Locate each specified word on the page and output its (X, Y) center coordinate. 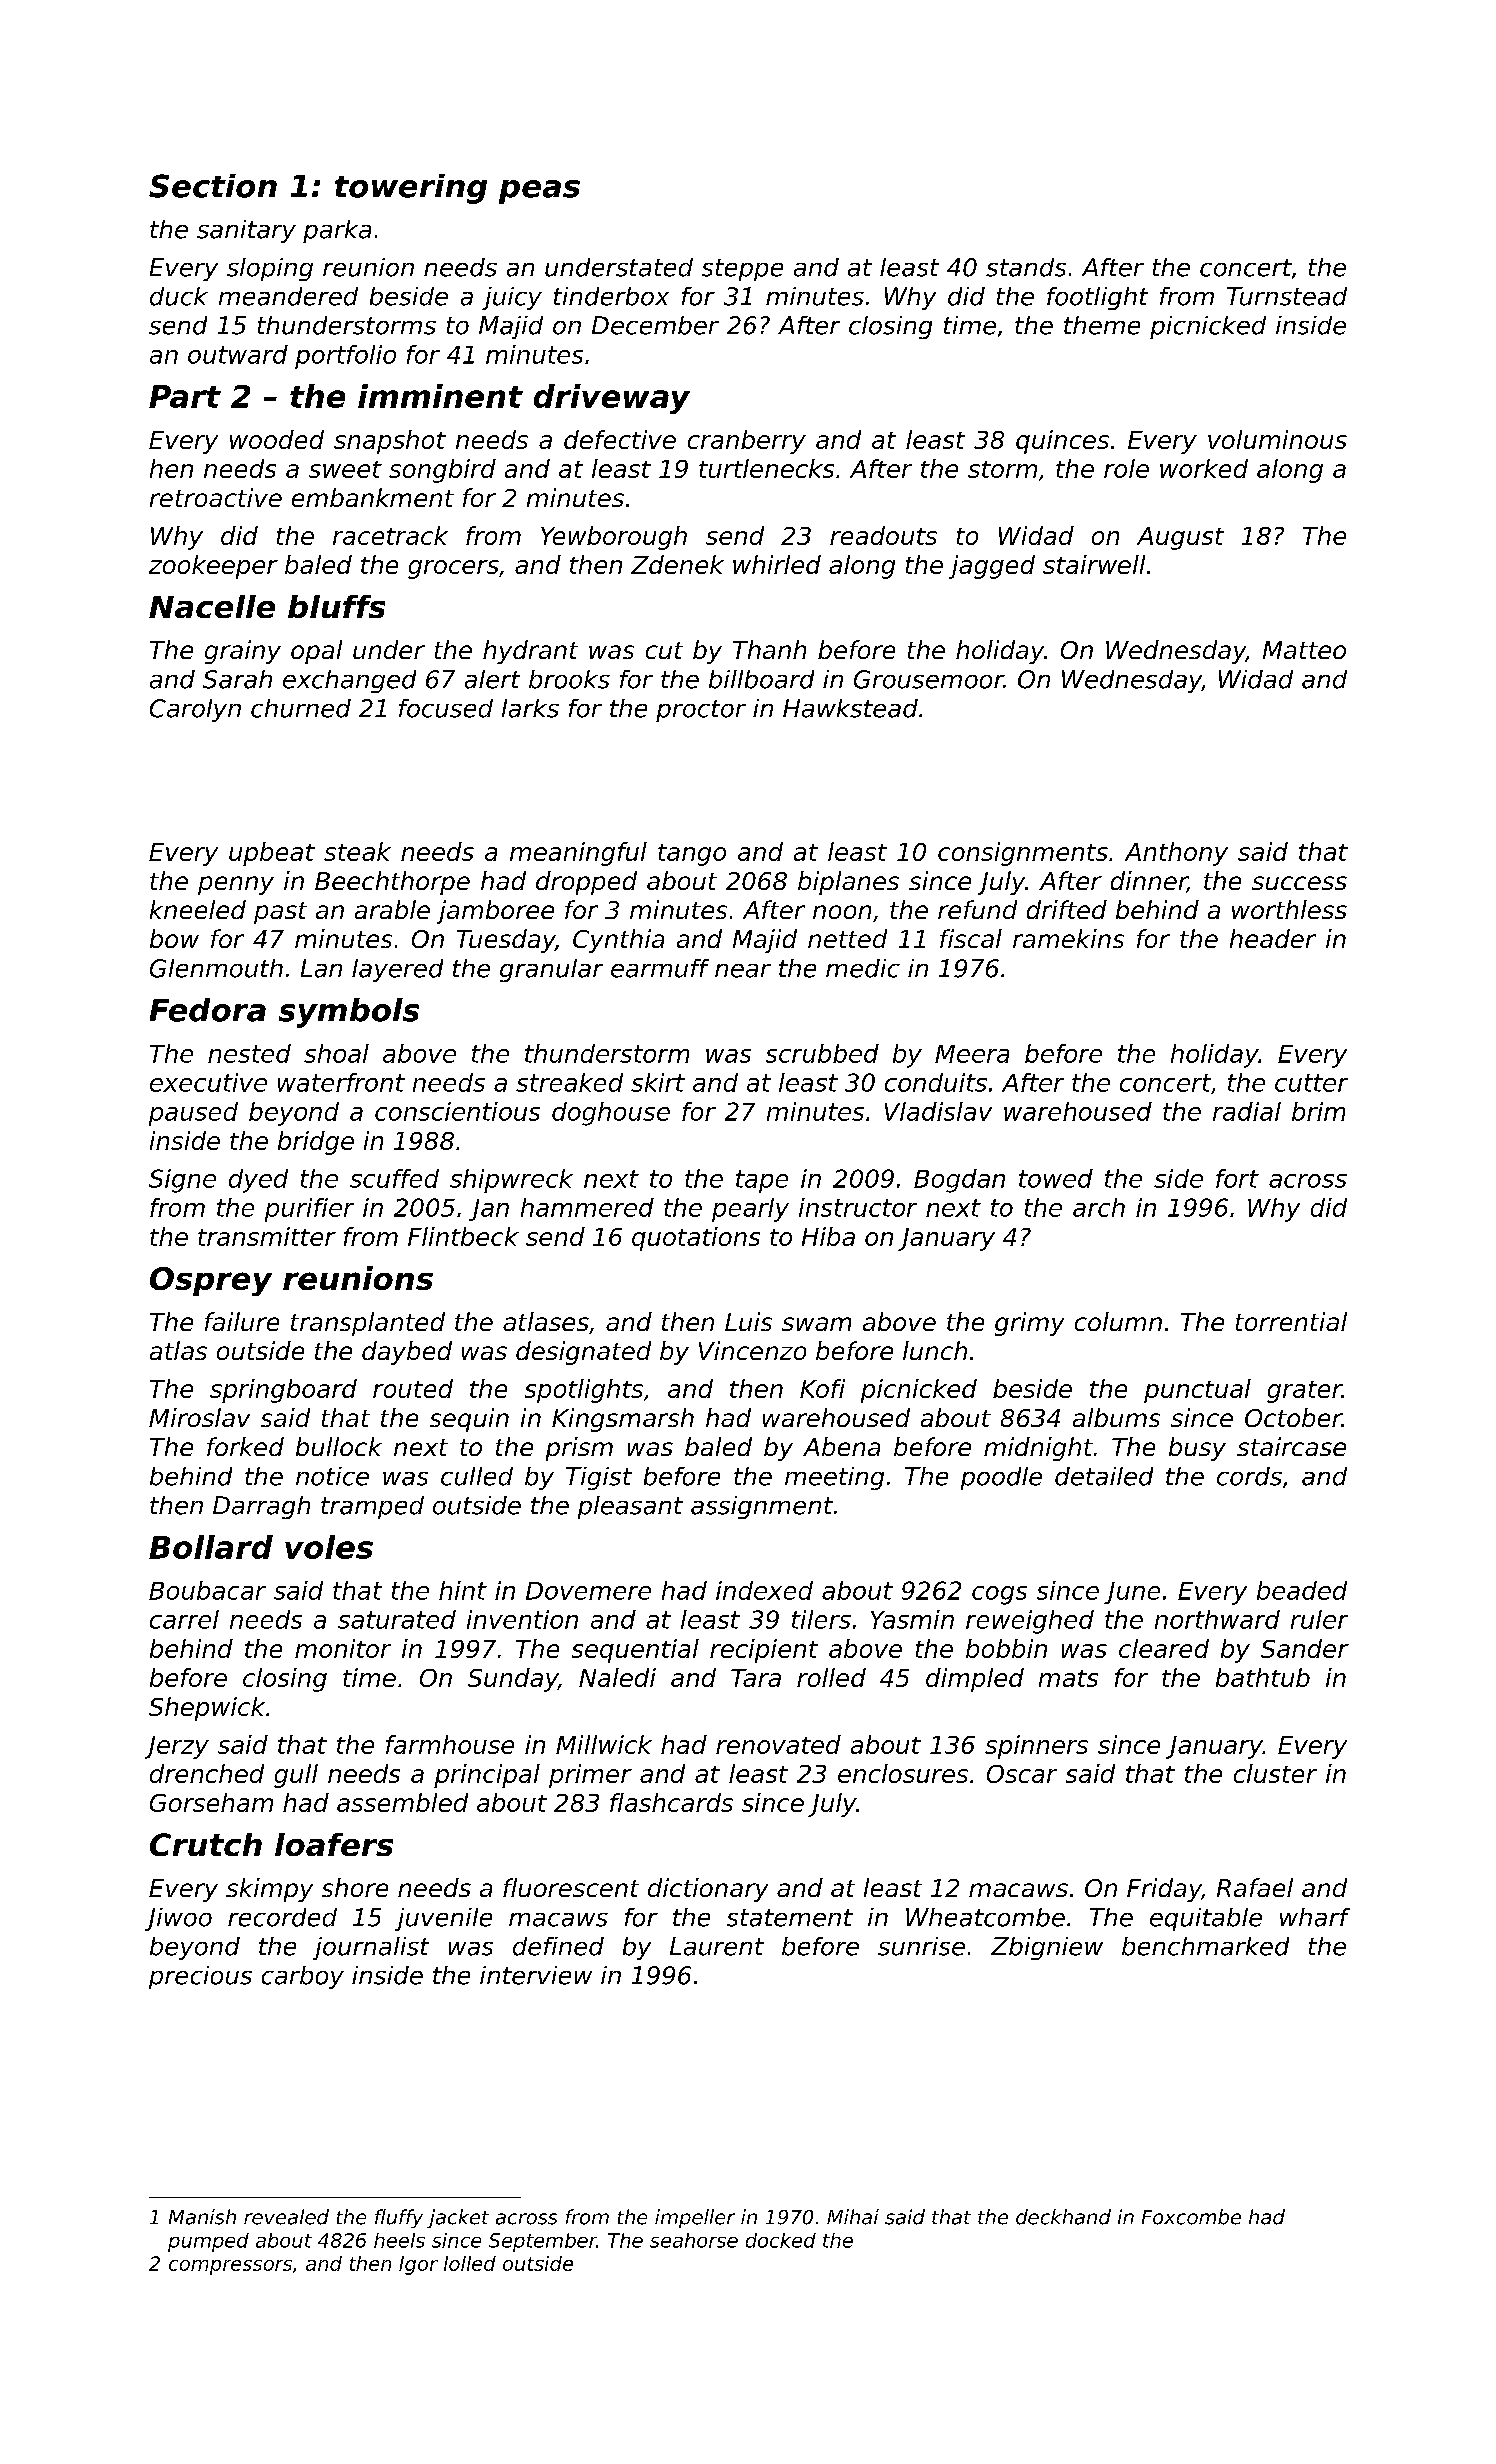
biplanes (848, 883)
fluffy (399, 2218)
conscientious (457, 1111)
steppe (742, 270)
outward (238, 354)
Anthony (1176, 854)
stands (1026, 267)
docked (781, 2240)
